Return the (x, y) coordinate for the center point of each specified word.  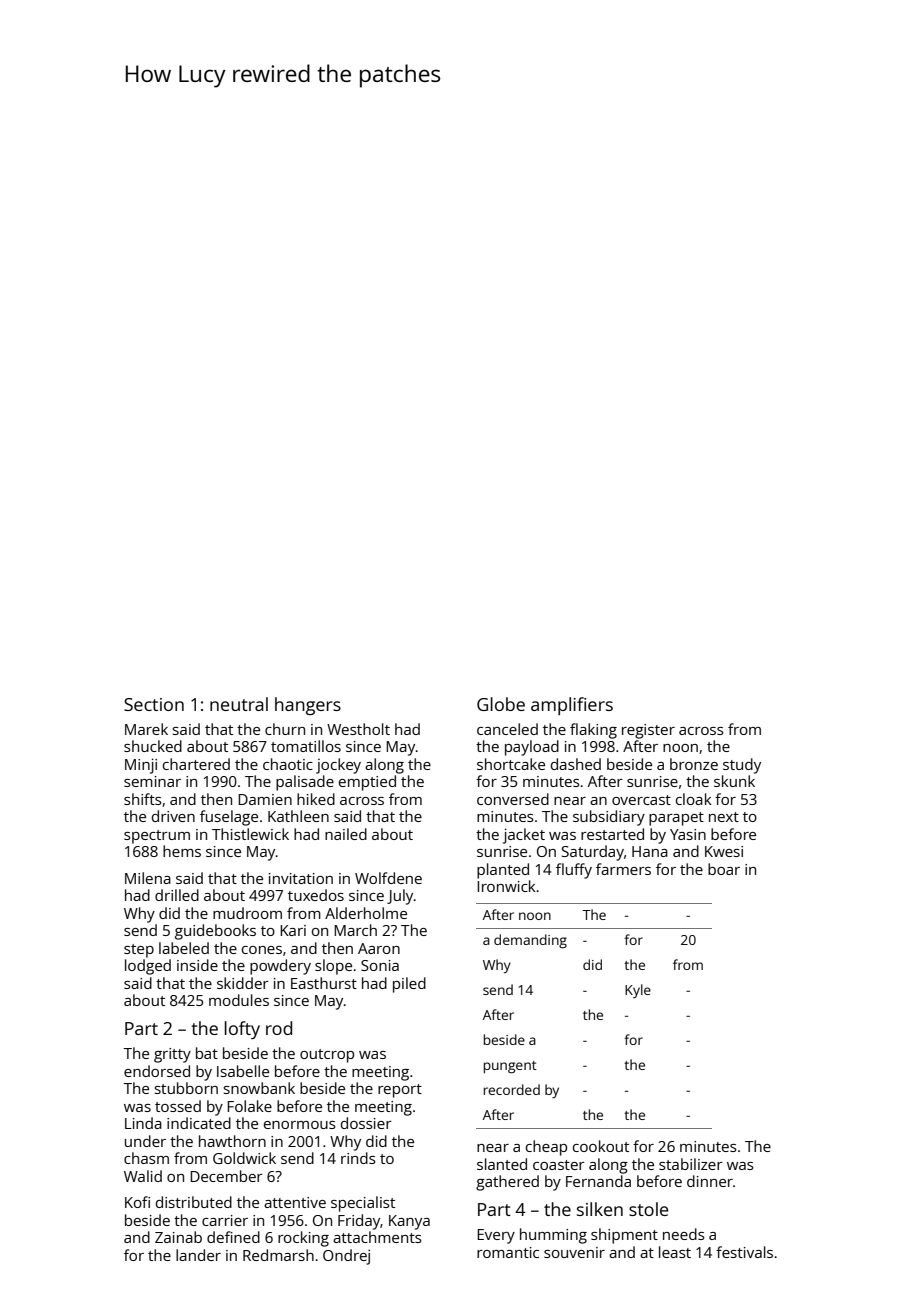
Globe (501, 704)
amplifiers (572, 706)
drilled (177, 895)
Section (154, 704)
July (400, 897)
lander (198, 1255)
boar (724, 869)
